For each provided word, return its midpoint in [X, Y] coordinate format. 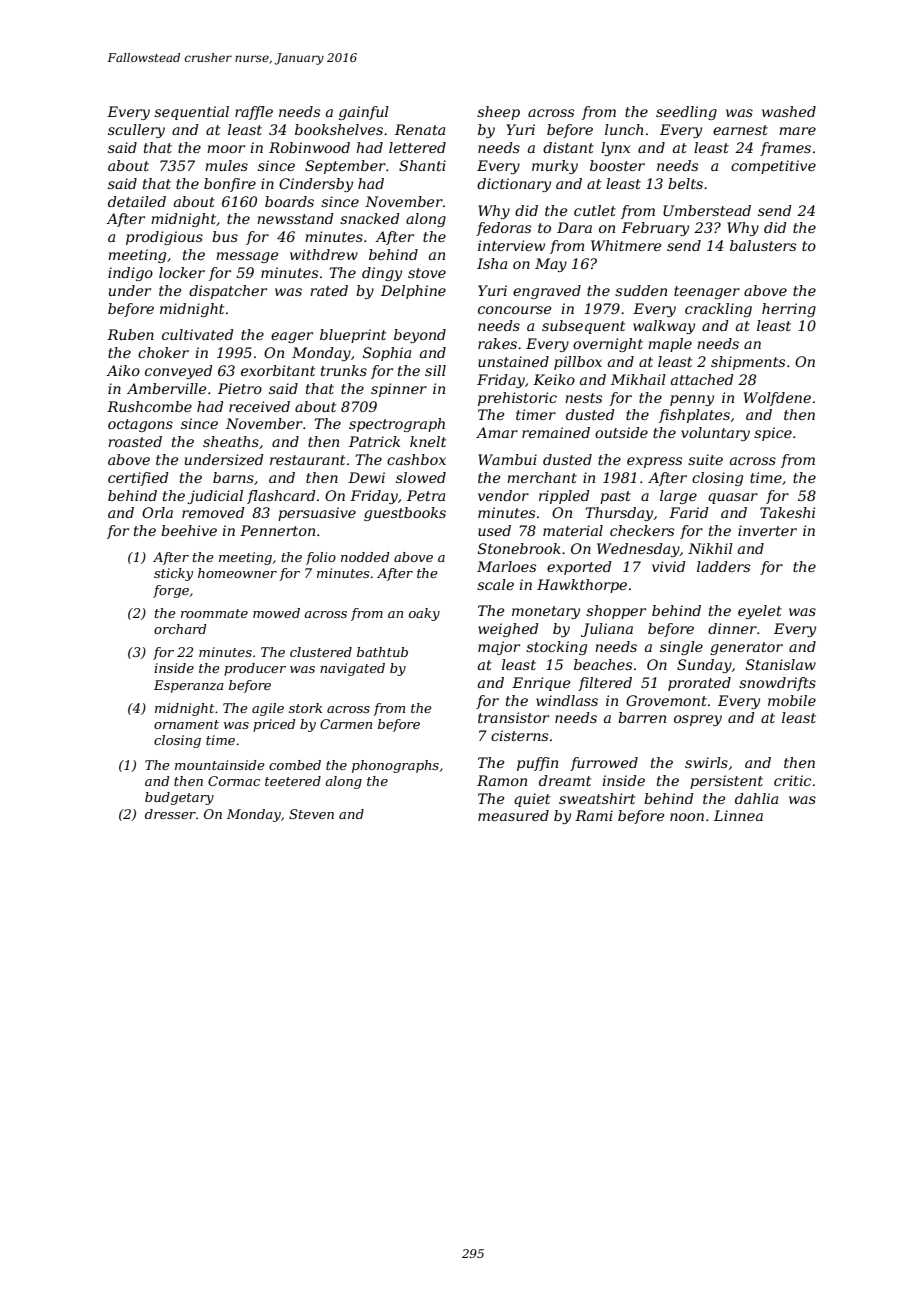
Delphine [413, 292]
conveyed [179, 372]
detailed [137, 201]
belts [685, 183]
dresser [170, 814]
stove [427, 273]
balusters [763, 245]
